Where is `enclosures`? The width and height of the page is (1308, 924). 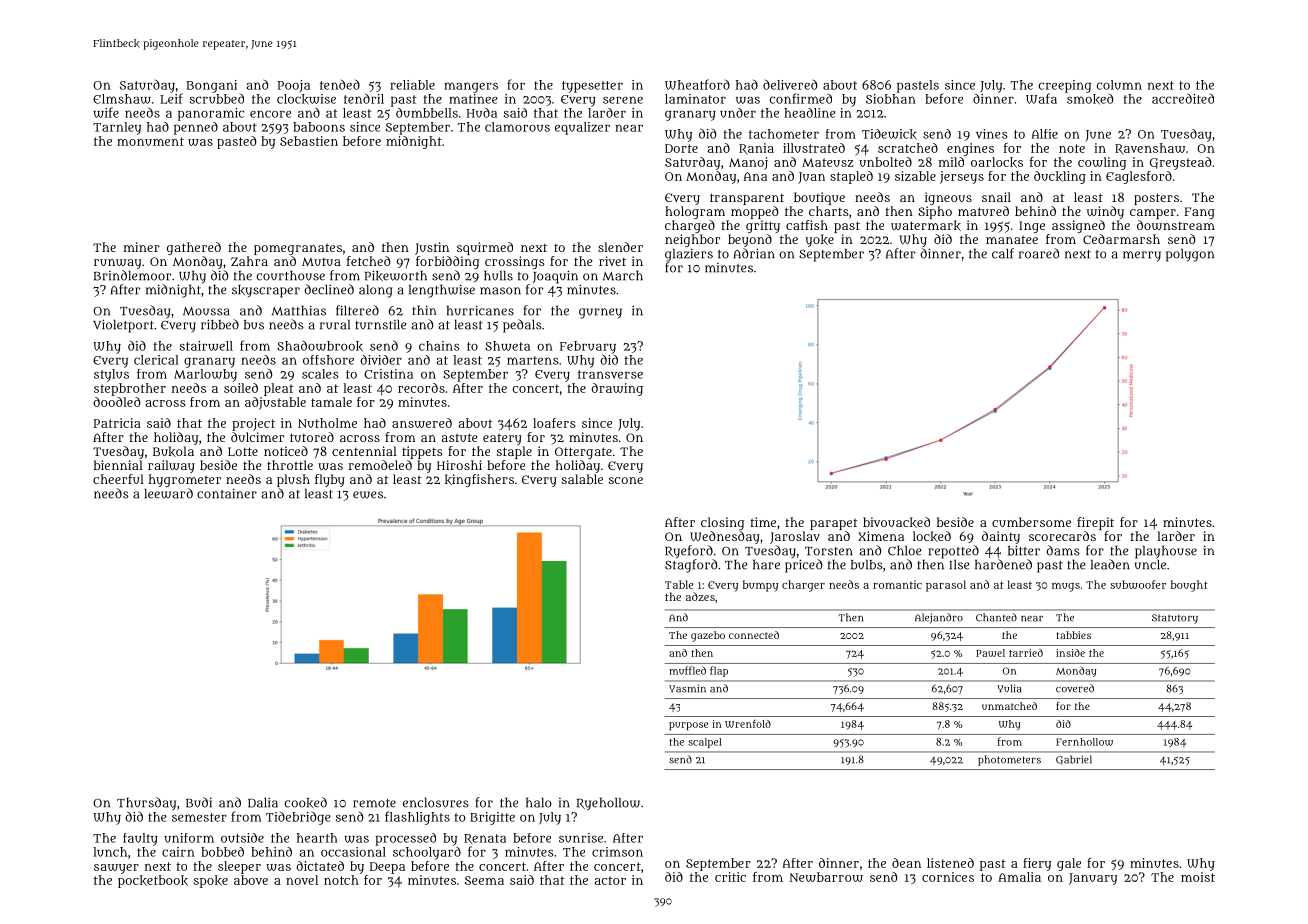
enclosures is located at coordinates (436, 802).
